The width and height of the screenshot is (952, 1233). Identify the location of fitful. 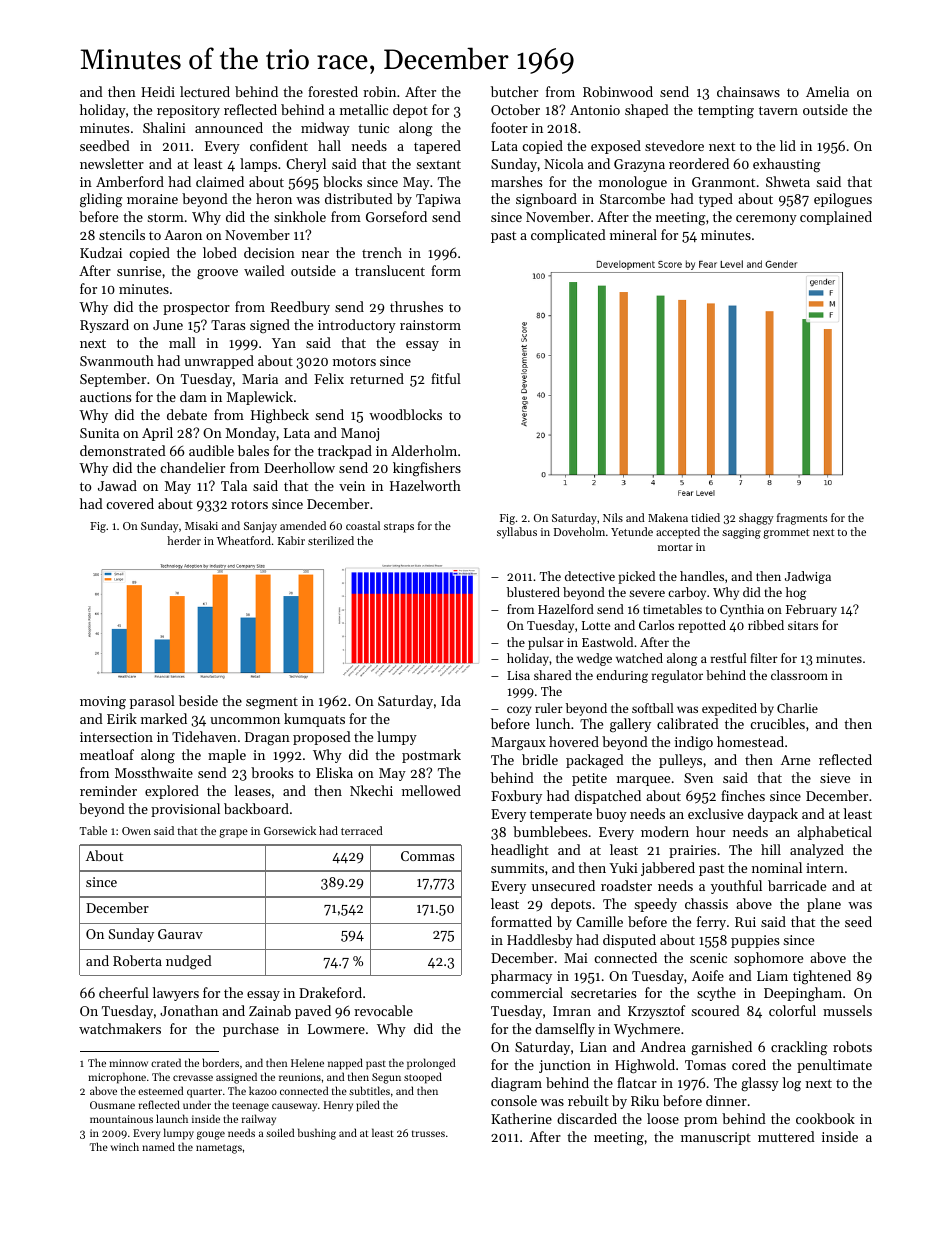
(446, 378).
